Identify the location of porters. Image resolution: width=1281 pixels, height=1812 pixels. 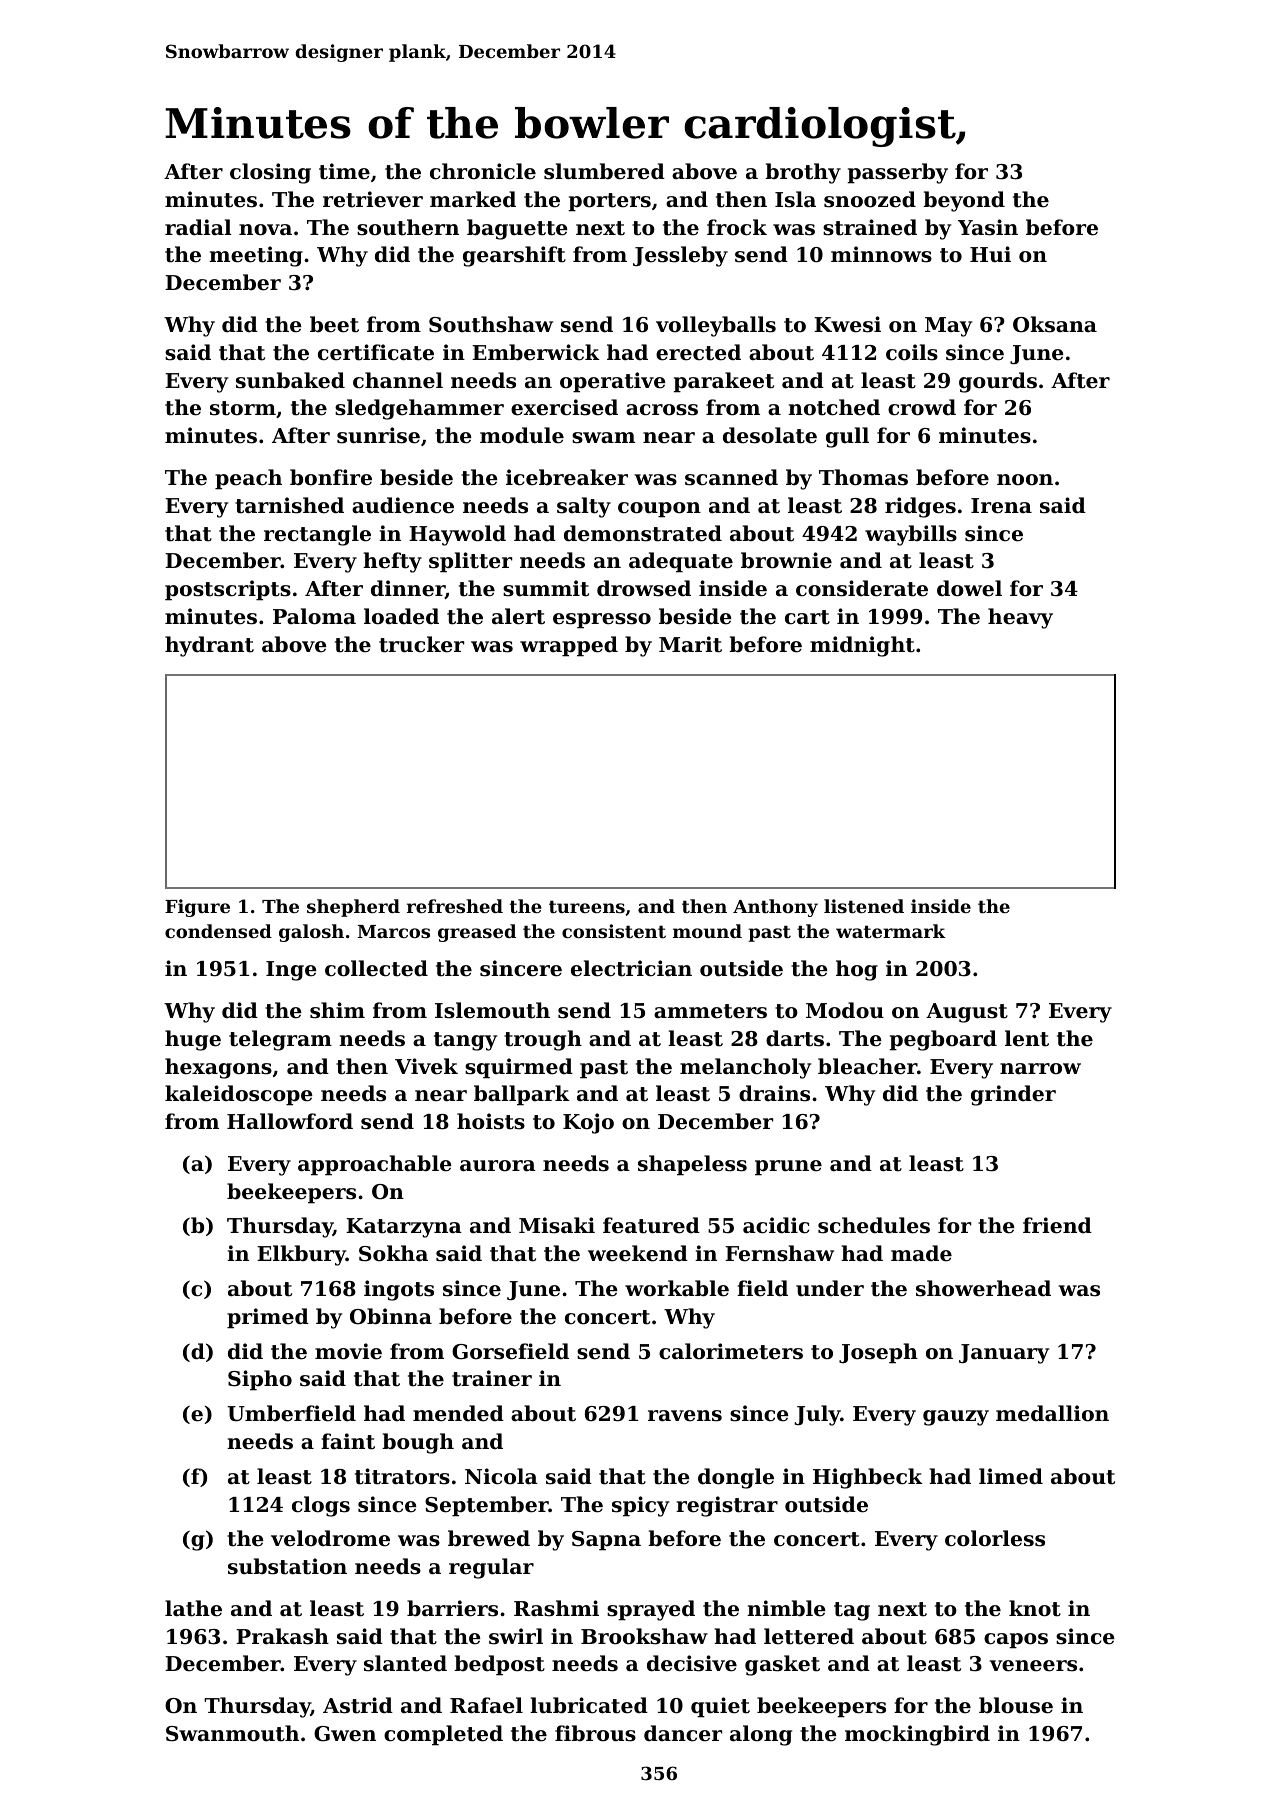
(609, 202).
